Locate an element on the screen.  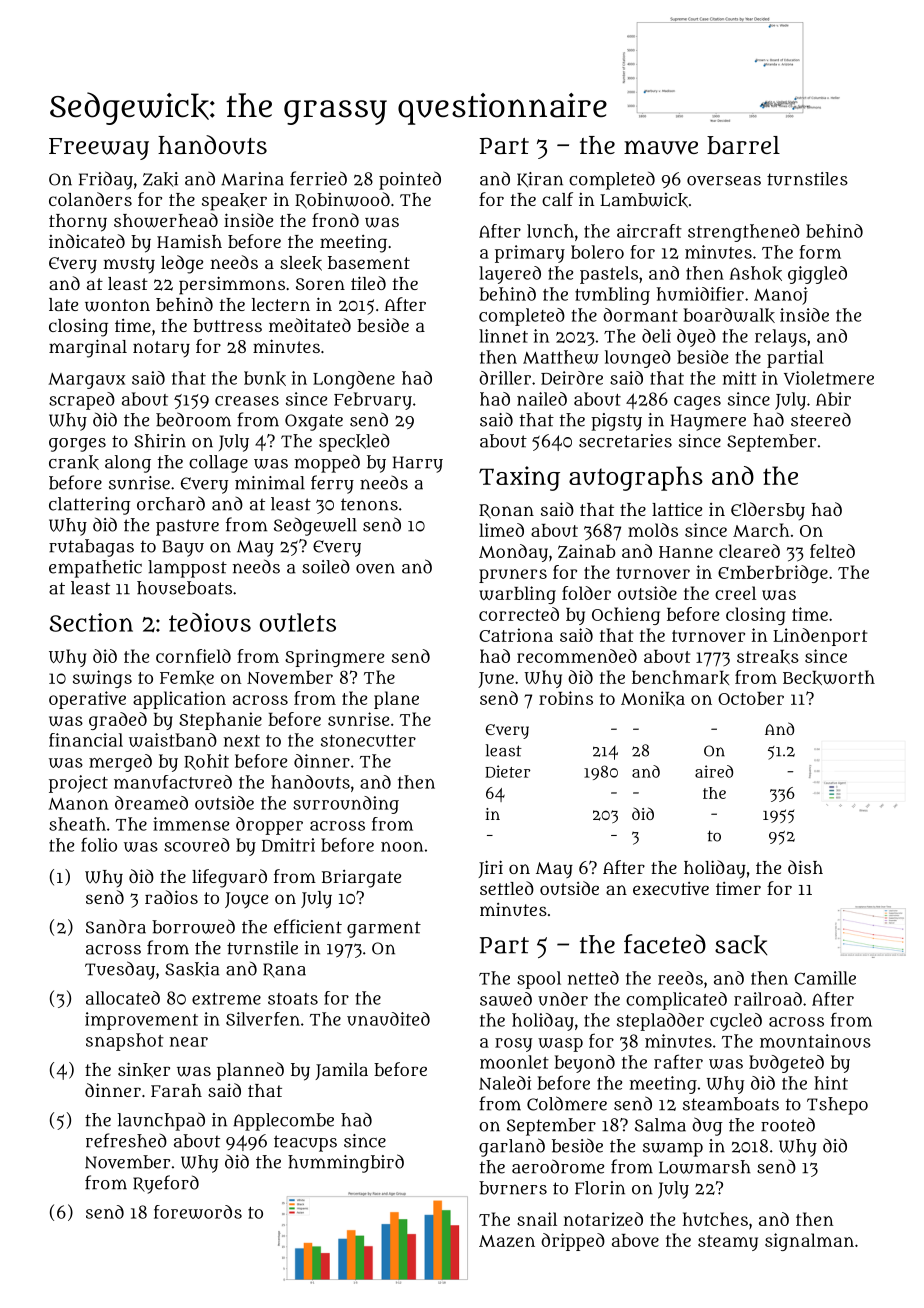
graded is located at coordinates (118, 721).
